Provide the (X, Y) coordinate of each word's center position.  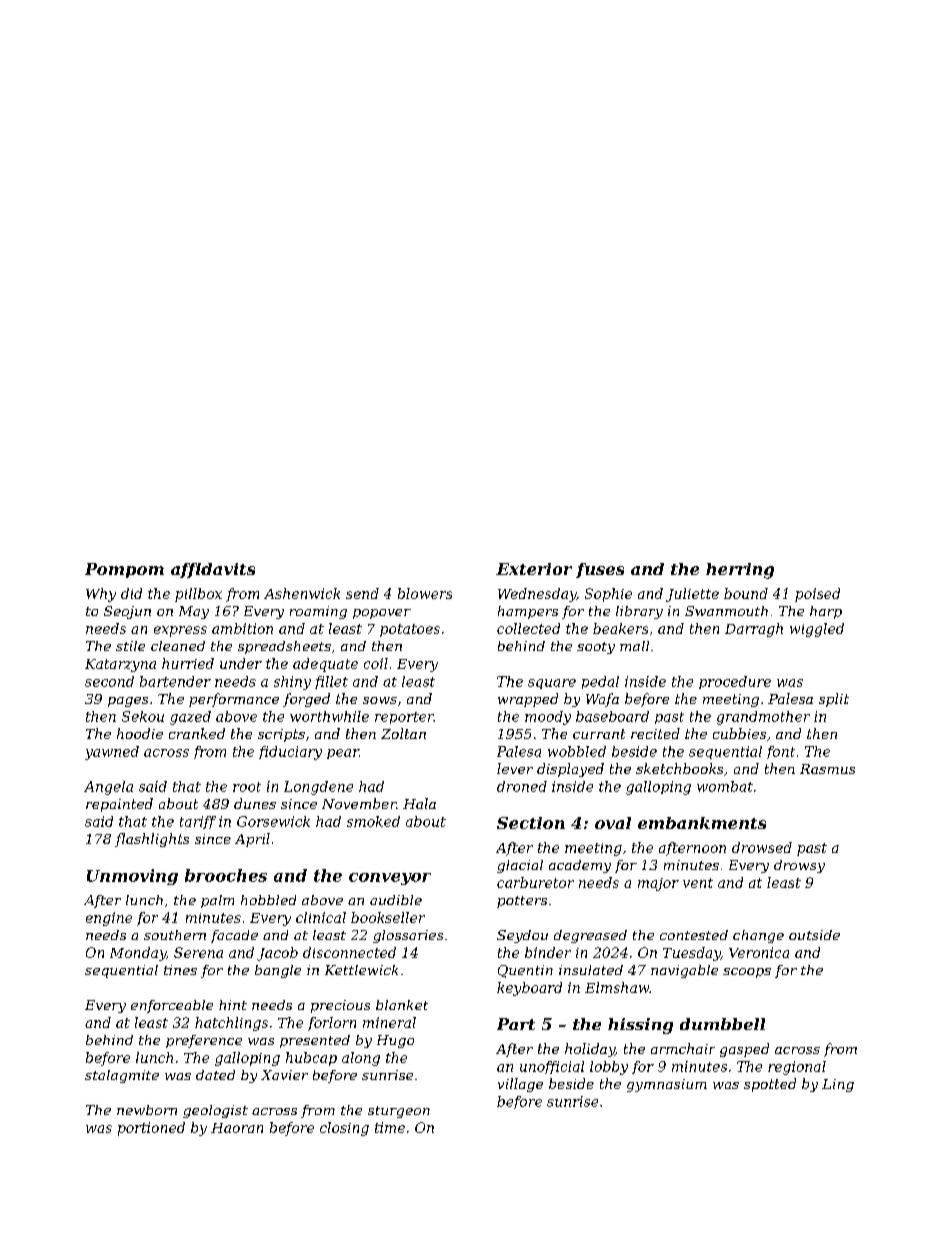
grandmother (763, 718)
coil (376, 663)
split (834, 700)
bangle (278, 971)
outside (814, 935)
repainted (119, 805)
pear (343, 754)
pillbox (198, 595)
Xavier (284, 1075)
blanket (402, 1005)
